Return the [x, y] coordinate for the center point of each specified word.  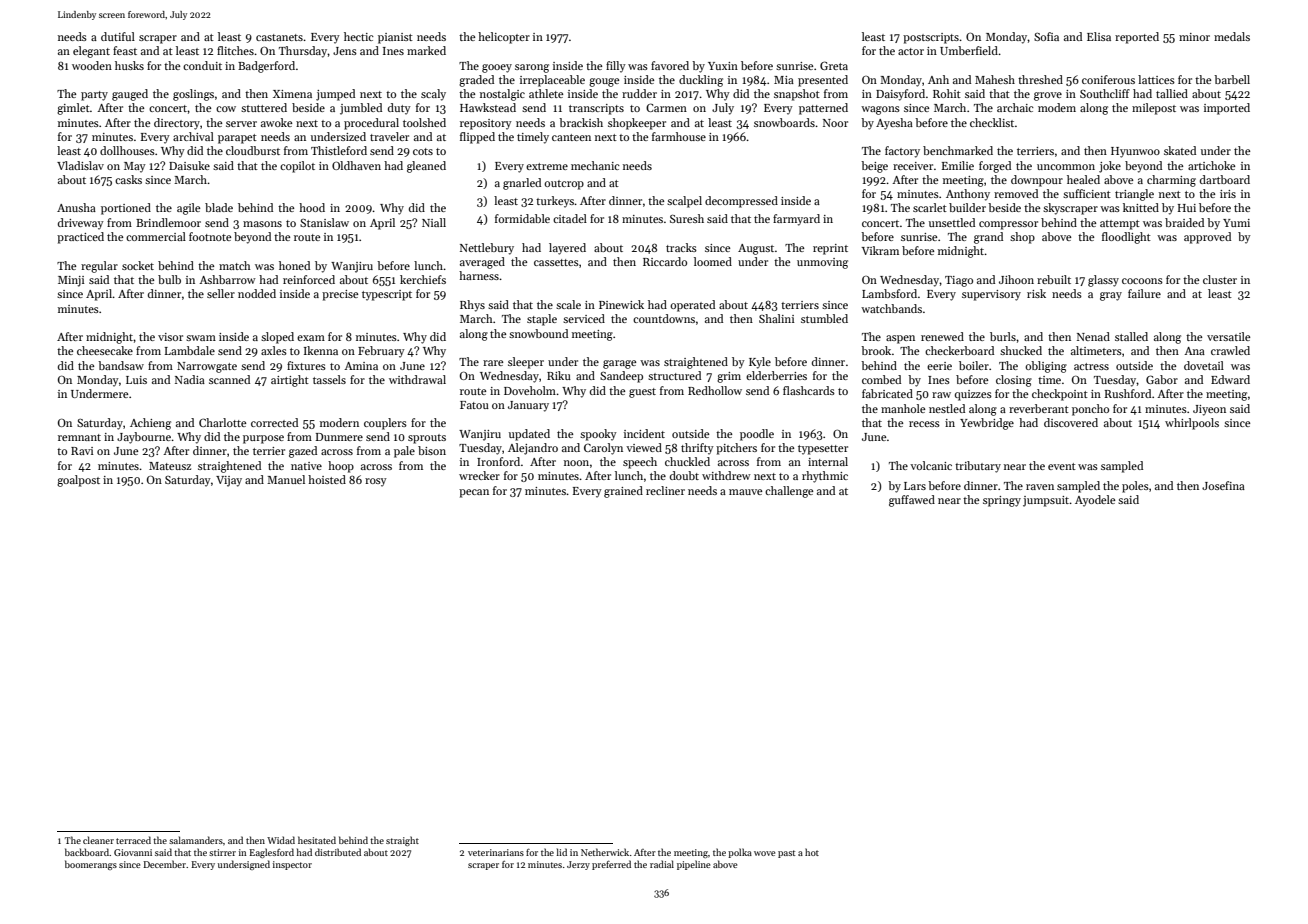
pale [404, 452]
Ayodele [1095, 501]
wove [764, 853]
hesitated [317, 840]
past [786, 854]
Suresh [687, 218]
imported [1227, 109]
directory [177, 124]
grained [623, 492]
